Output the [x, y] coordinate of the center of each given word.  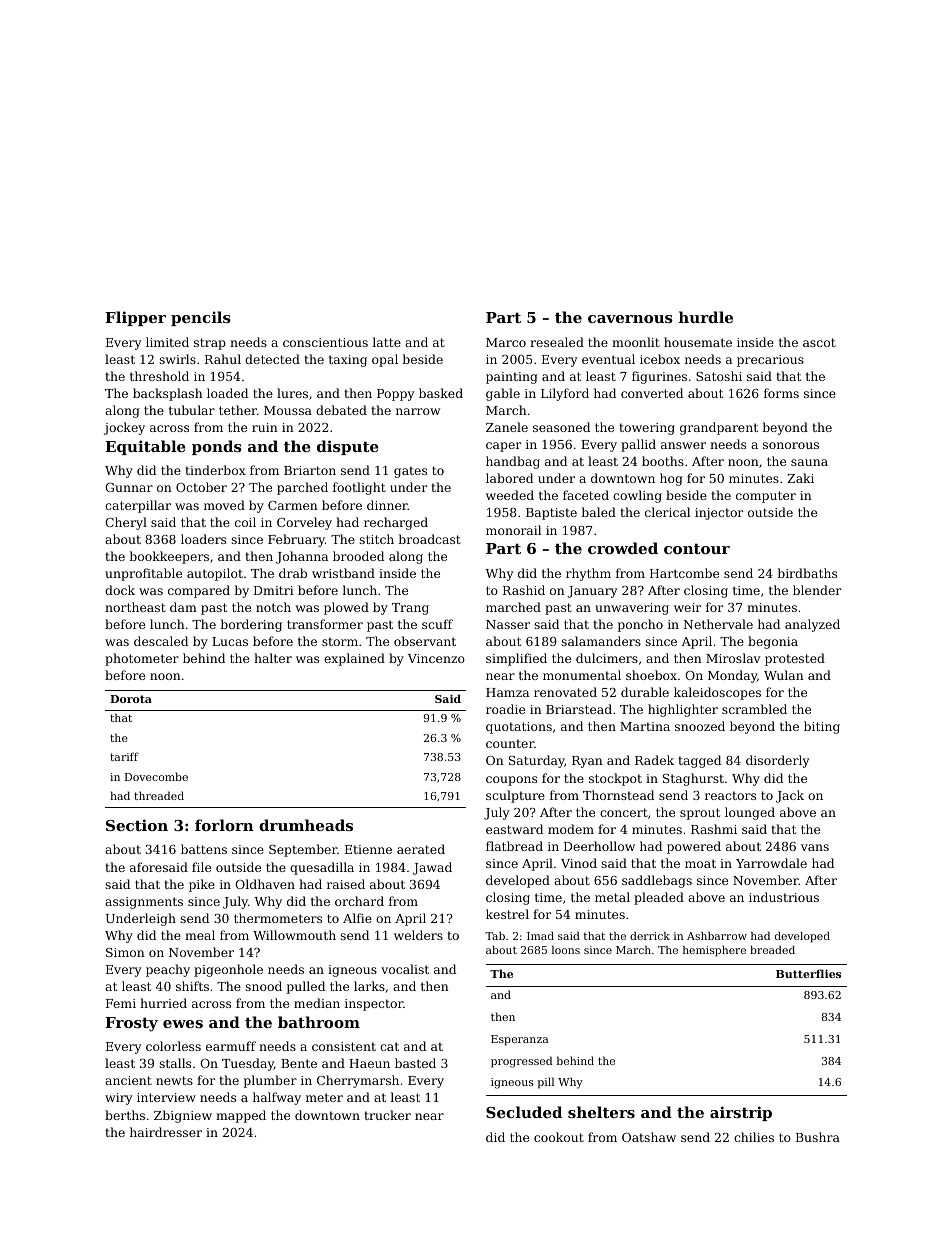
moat [700, 863]
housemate [698, 342]
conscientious [325, 342]
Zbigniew [183, 1116]
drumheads [306, 825]
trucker [387, 1115]
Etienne [368, 849]
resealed [557, 342]
